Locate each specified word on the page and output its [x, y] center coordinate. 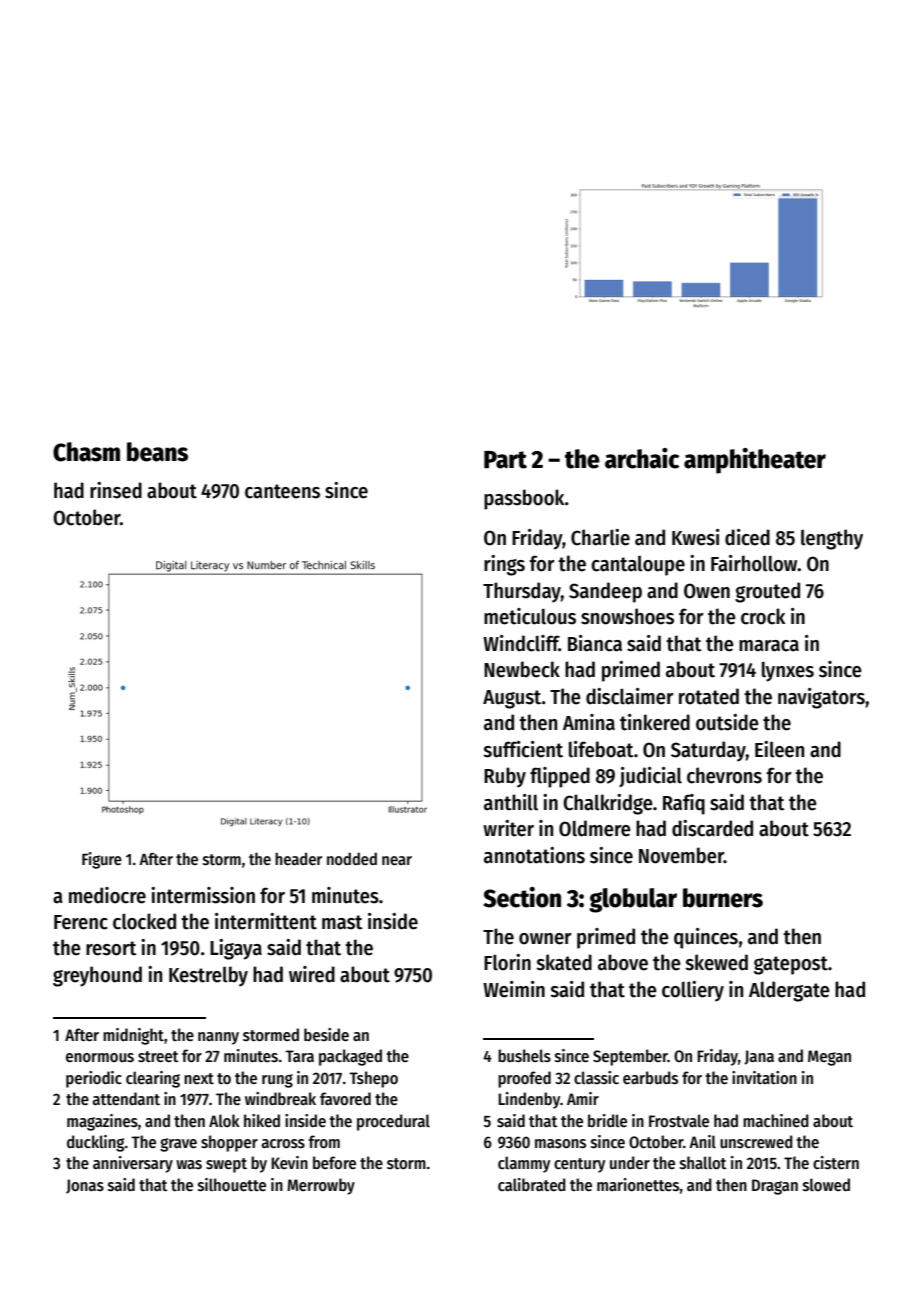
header [298, 858]
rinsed [116, 490]
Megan [829, 1058]
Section [522, 897]
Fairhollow [754, 563]
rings [504, 565]
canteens [282, 491]
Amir [583, 1098]
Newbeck [522, 669]
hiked [262, 1120]
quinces [706, 938]
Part [505, 460]
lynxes [788, 672]
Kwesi [696, 537]
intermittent [266, 921]
